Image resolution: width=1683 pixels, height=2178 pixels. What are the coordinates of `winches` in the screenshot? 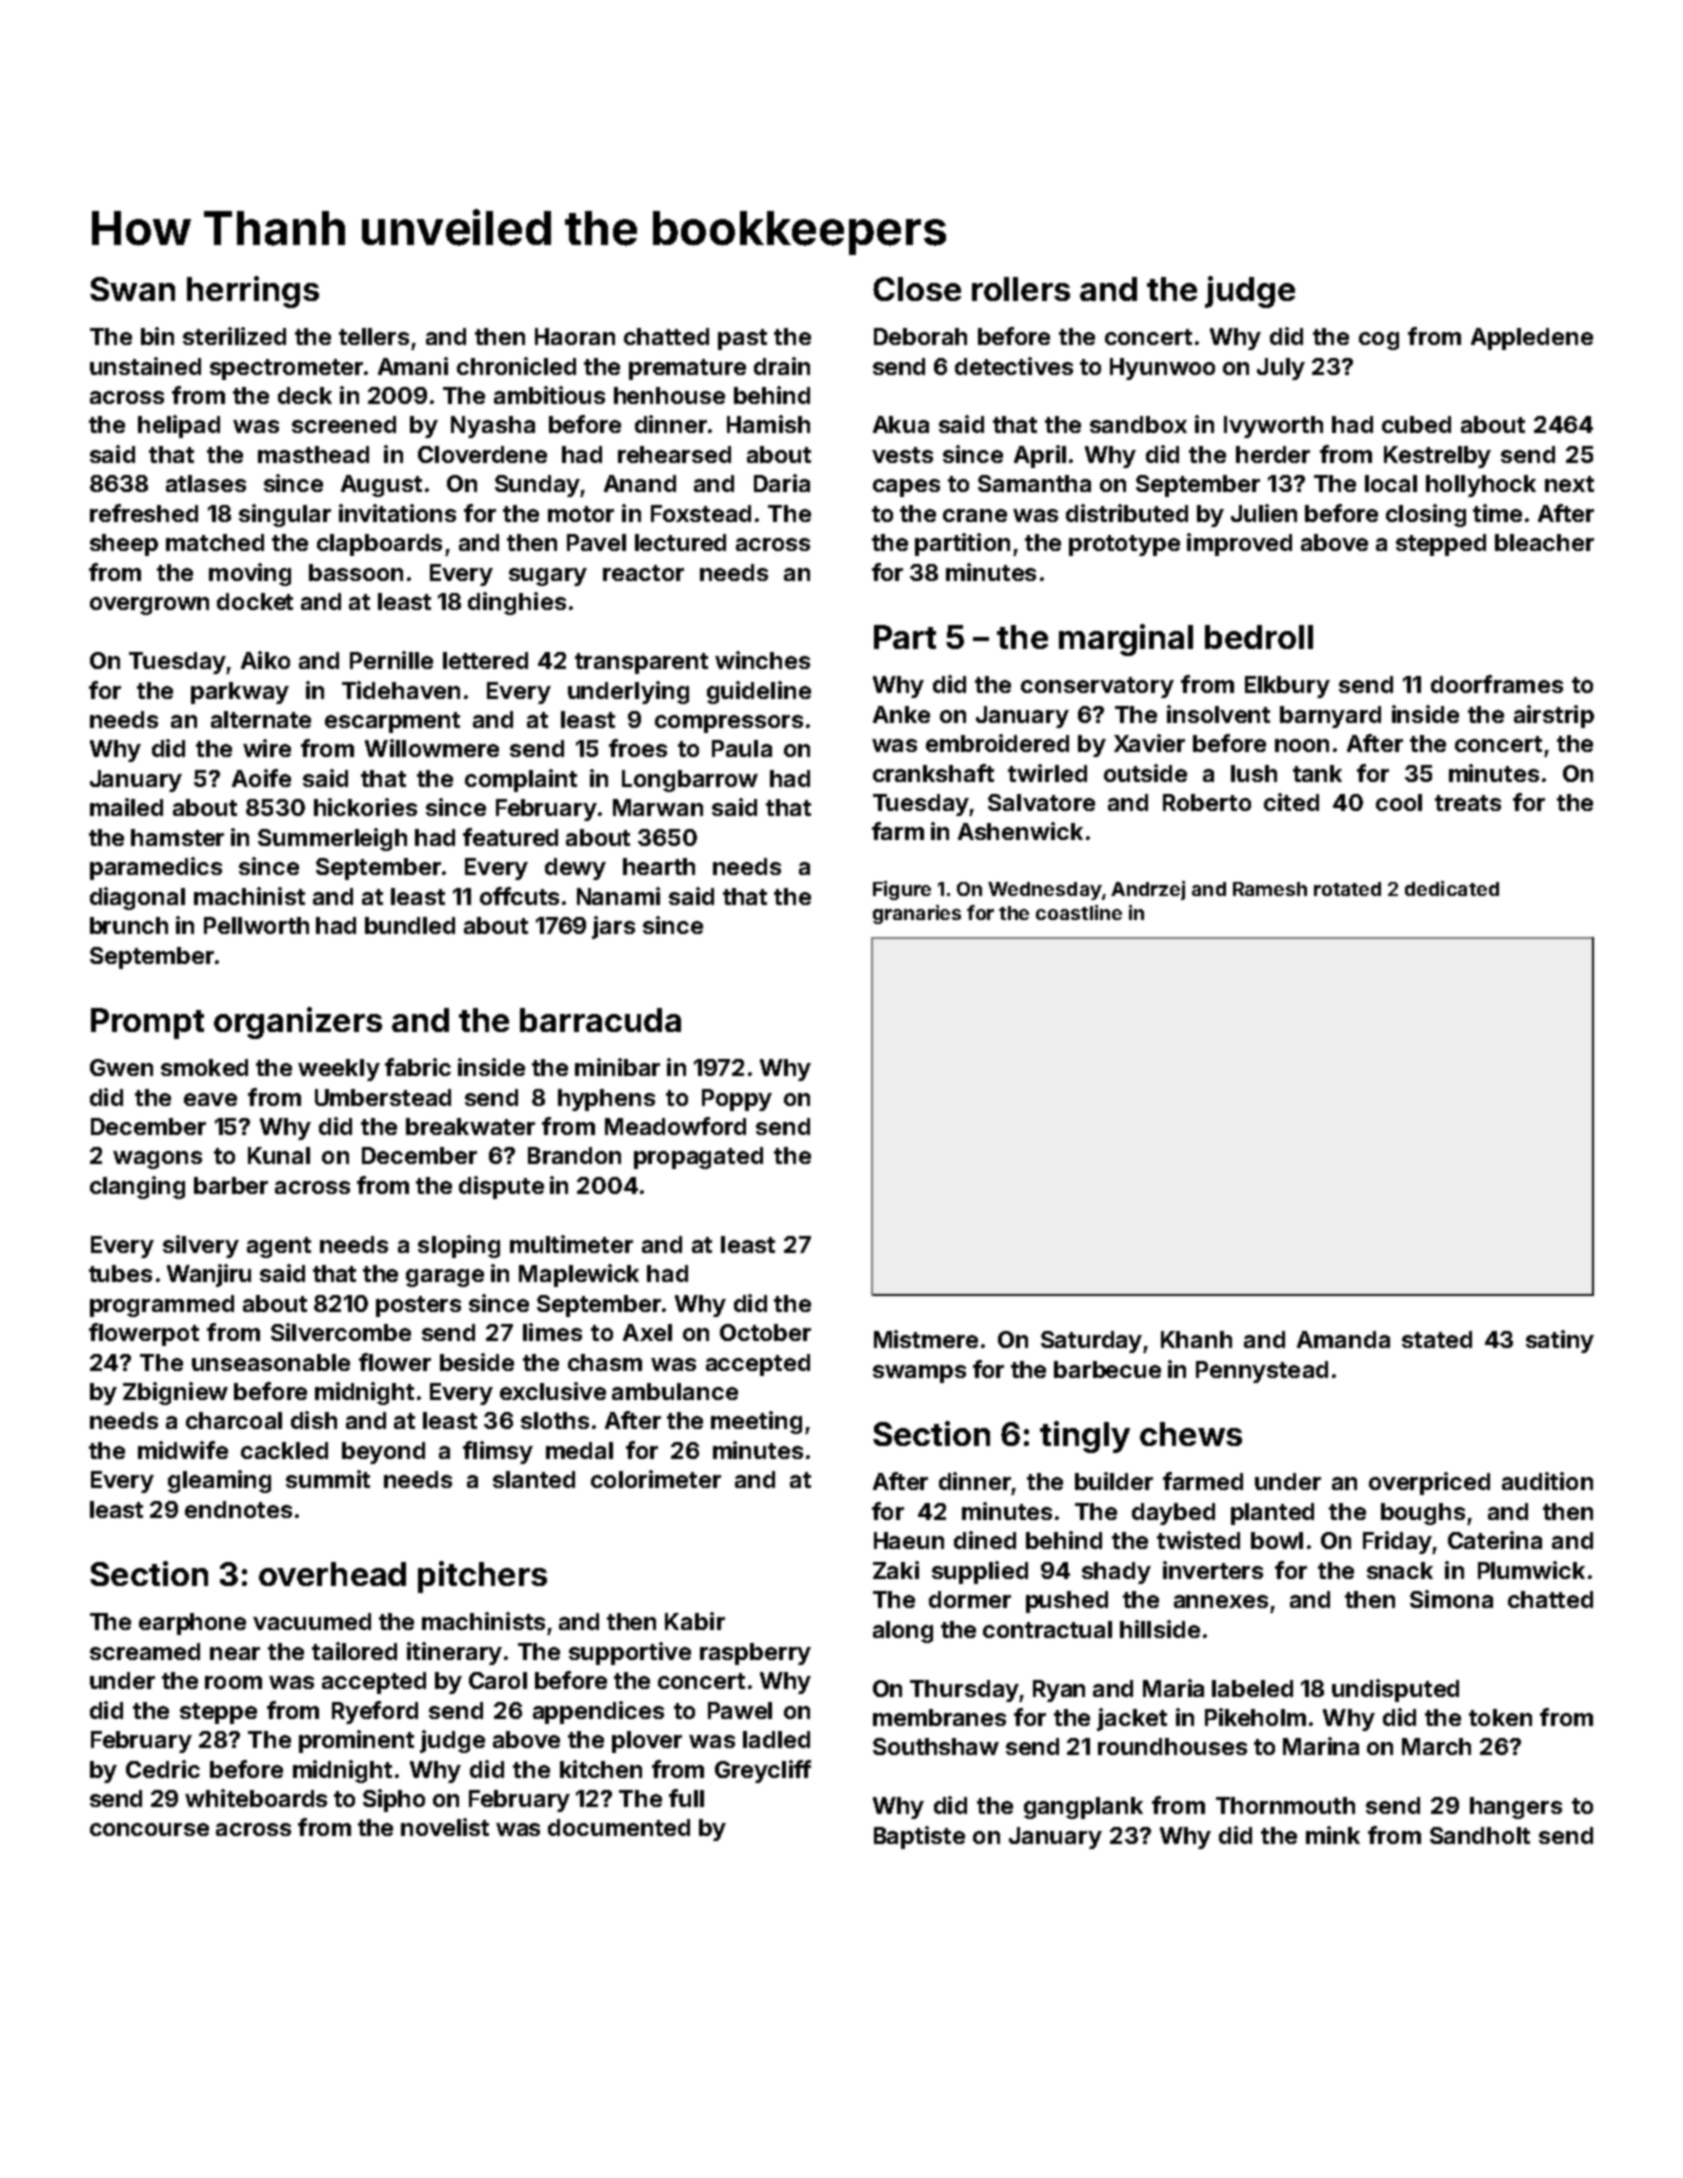 It's located at (762, 660).
